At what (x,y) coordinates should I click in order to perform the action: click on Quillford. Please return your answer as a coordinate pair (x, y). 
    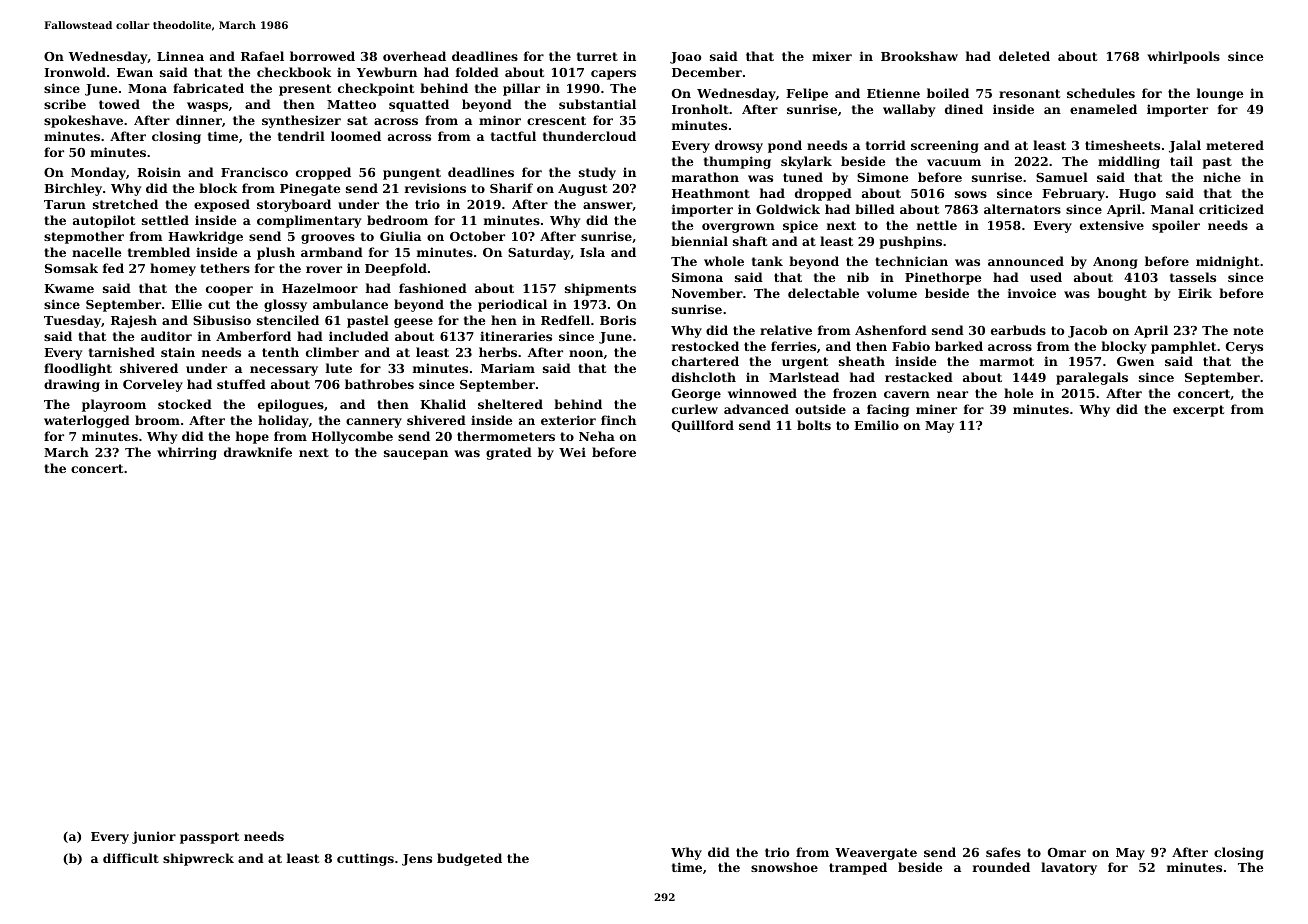
    Looking at the image, I should click on (703, 426).
